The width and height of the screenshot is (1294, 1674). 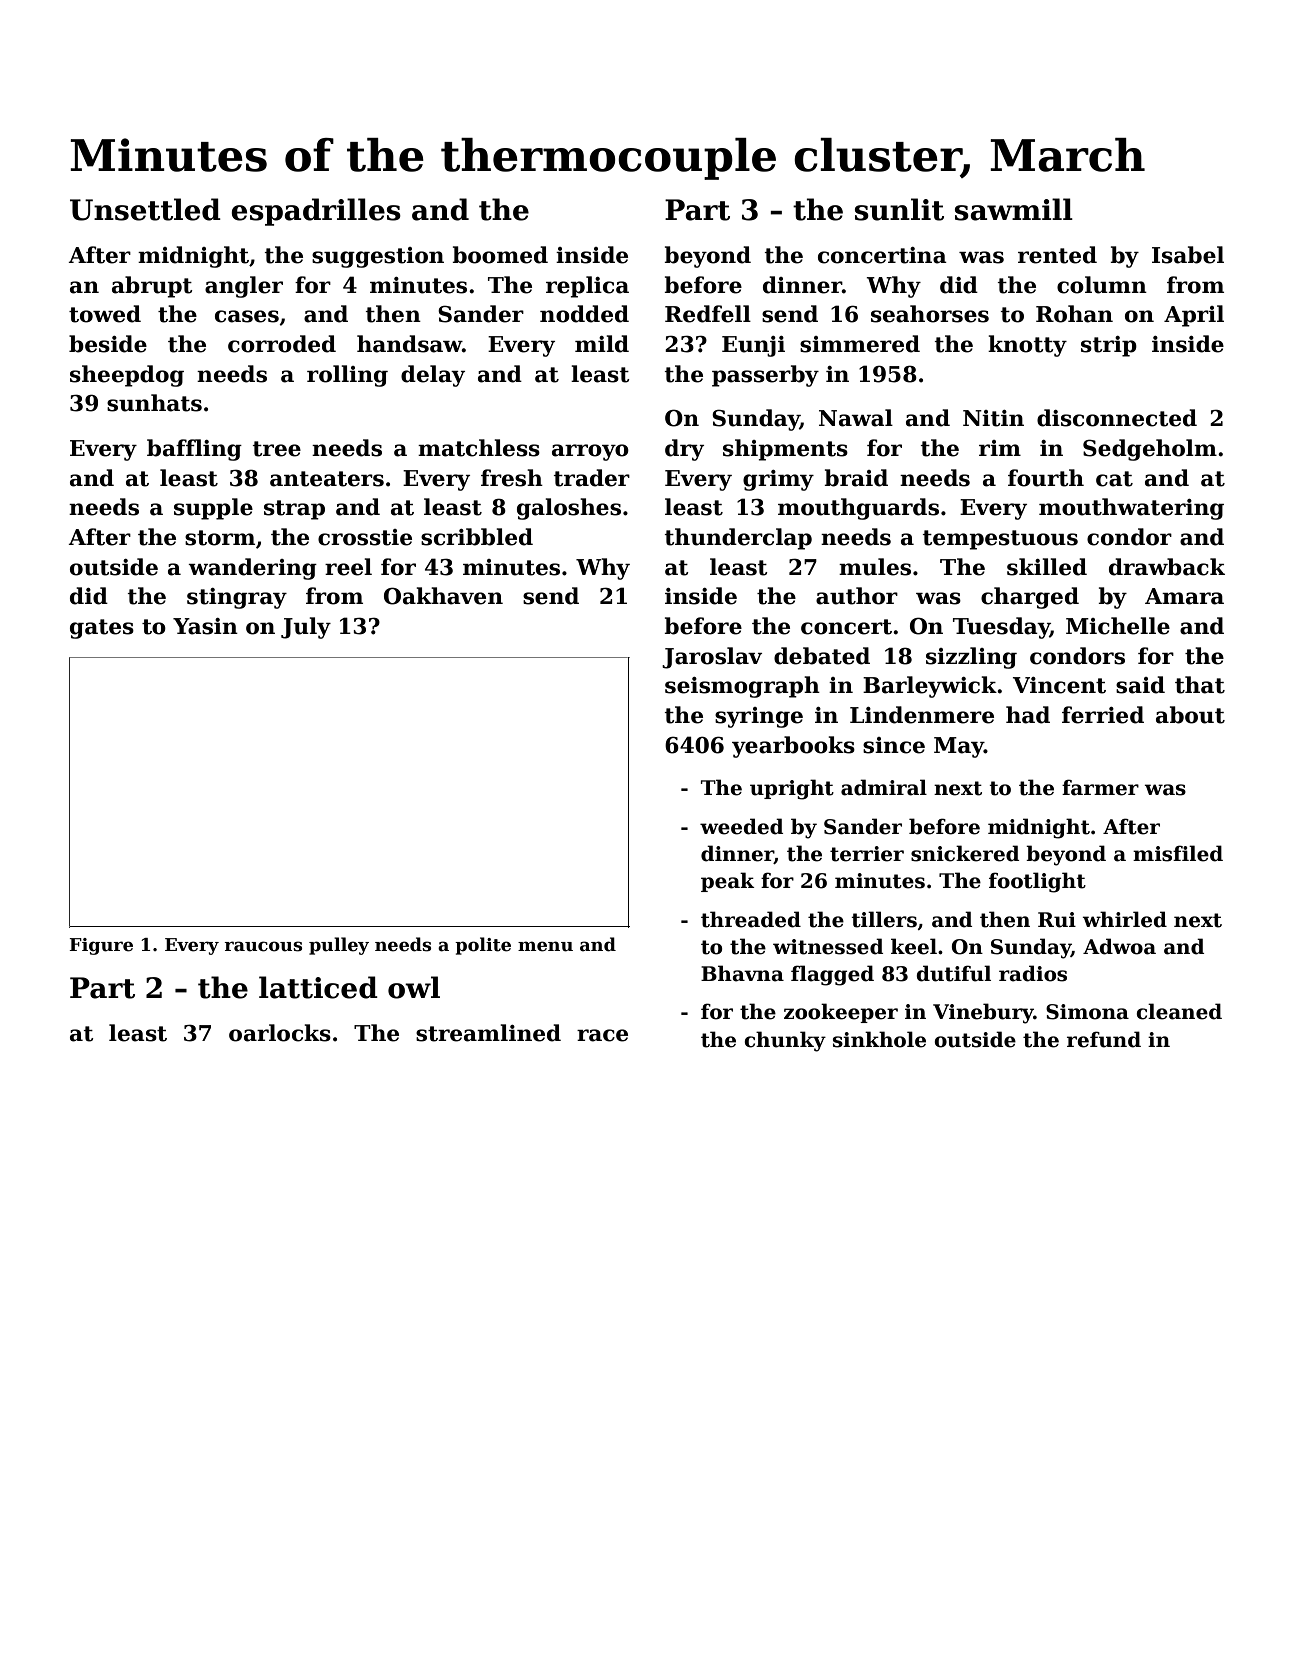 I want to click on syringe, so click(x=759, y=717).
